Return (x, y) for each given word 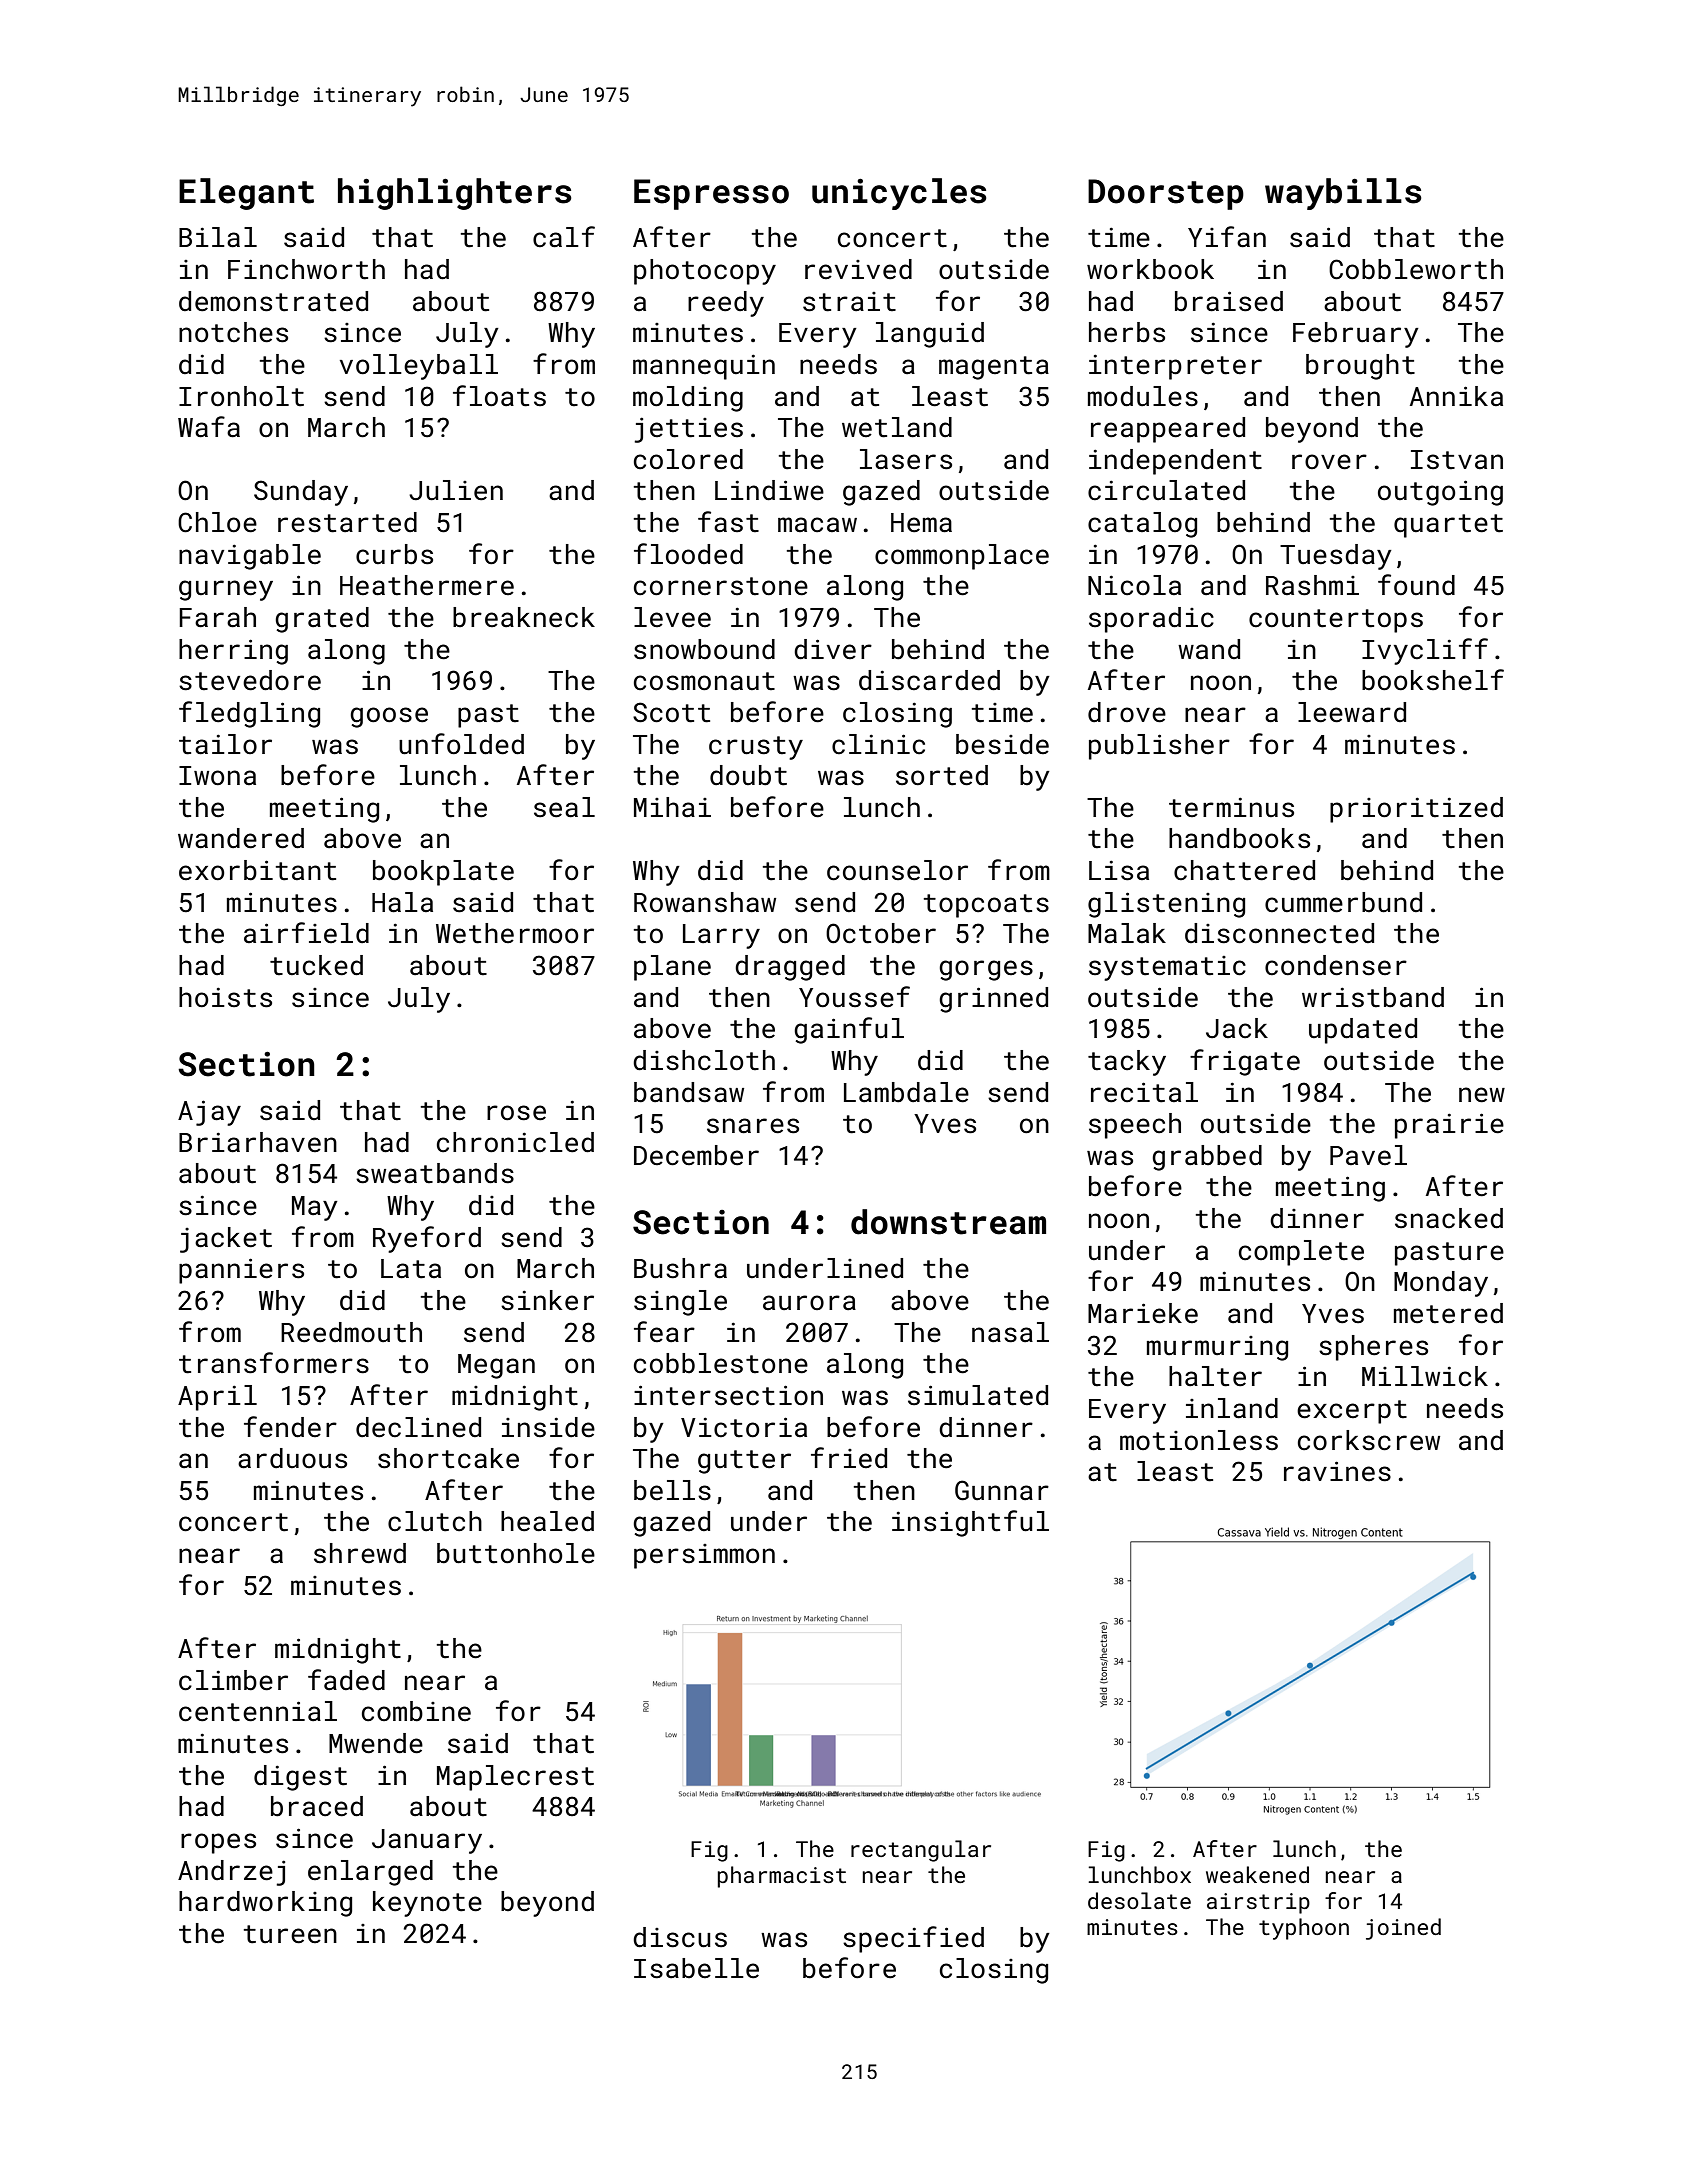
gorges (986, 970)
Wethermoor (515, 933)
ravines (1337, 1471)
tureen (290, 1934)
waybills (1343, 194)
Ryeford (427, 1239)
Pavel (1368, 1155)
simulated (978, 1395)
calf (564, 237)
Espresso (711, 194)
